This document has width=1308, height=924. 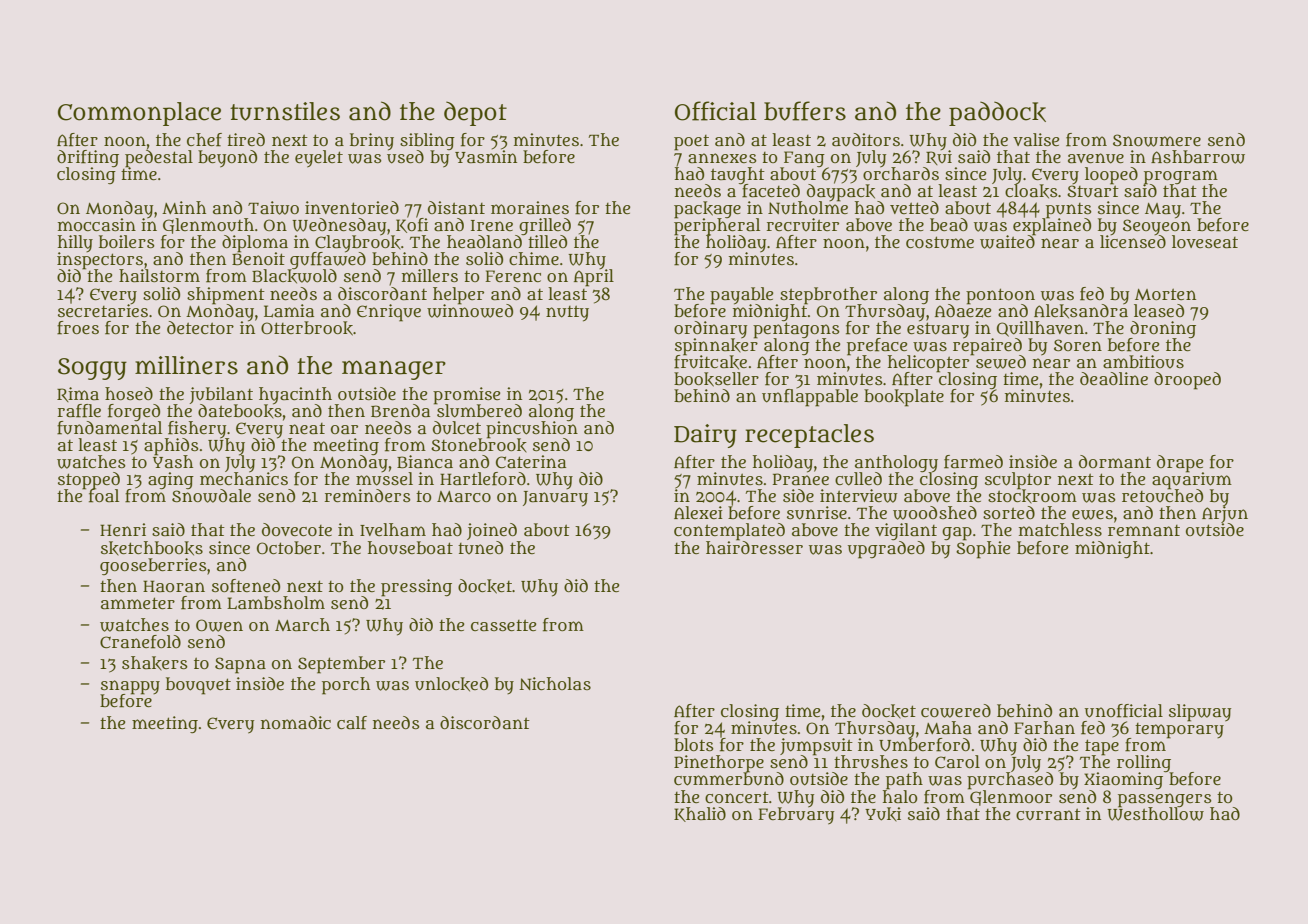 What do you see at coordinates (394, 370) in the document?
I see `manager` at bounding box center [394, 370].
